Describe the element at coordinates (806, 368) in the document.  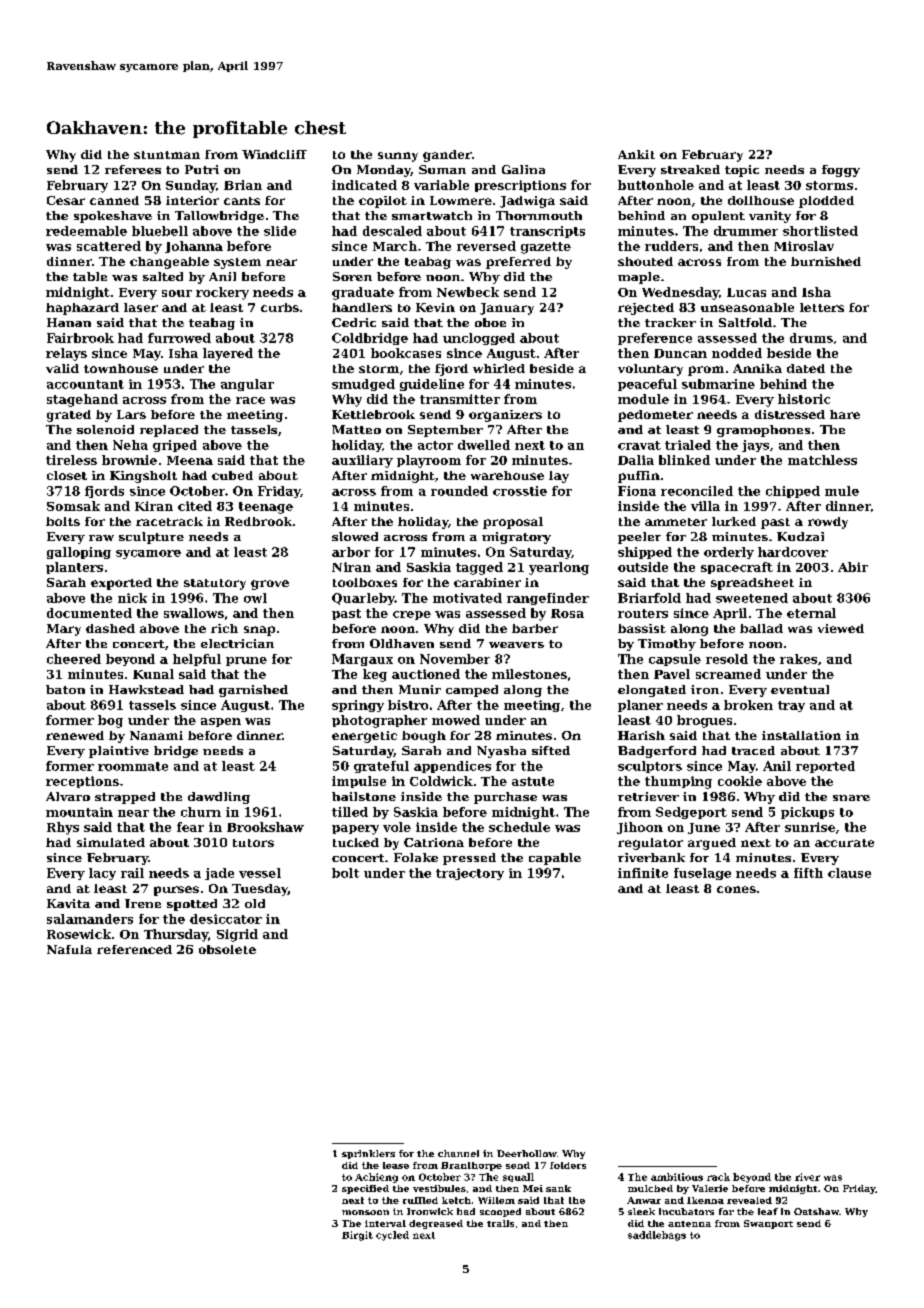
I see `dated` at that location.
